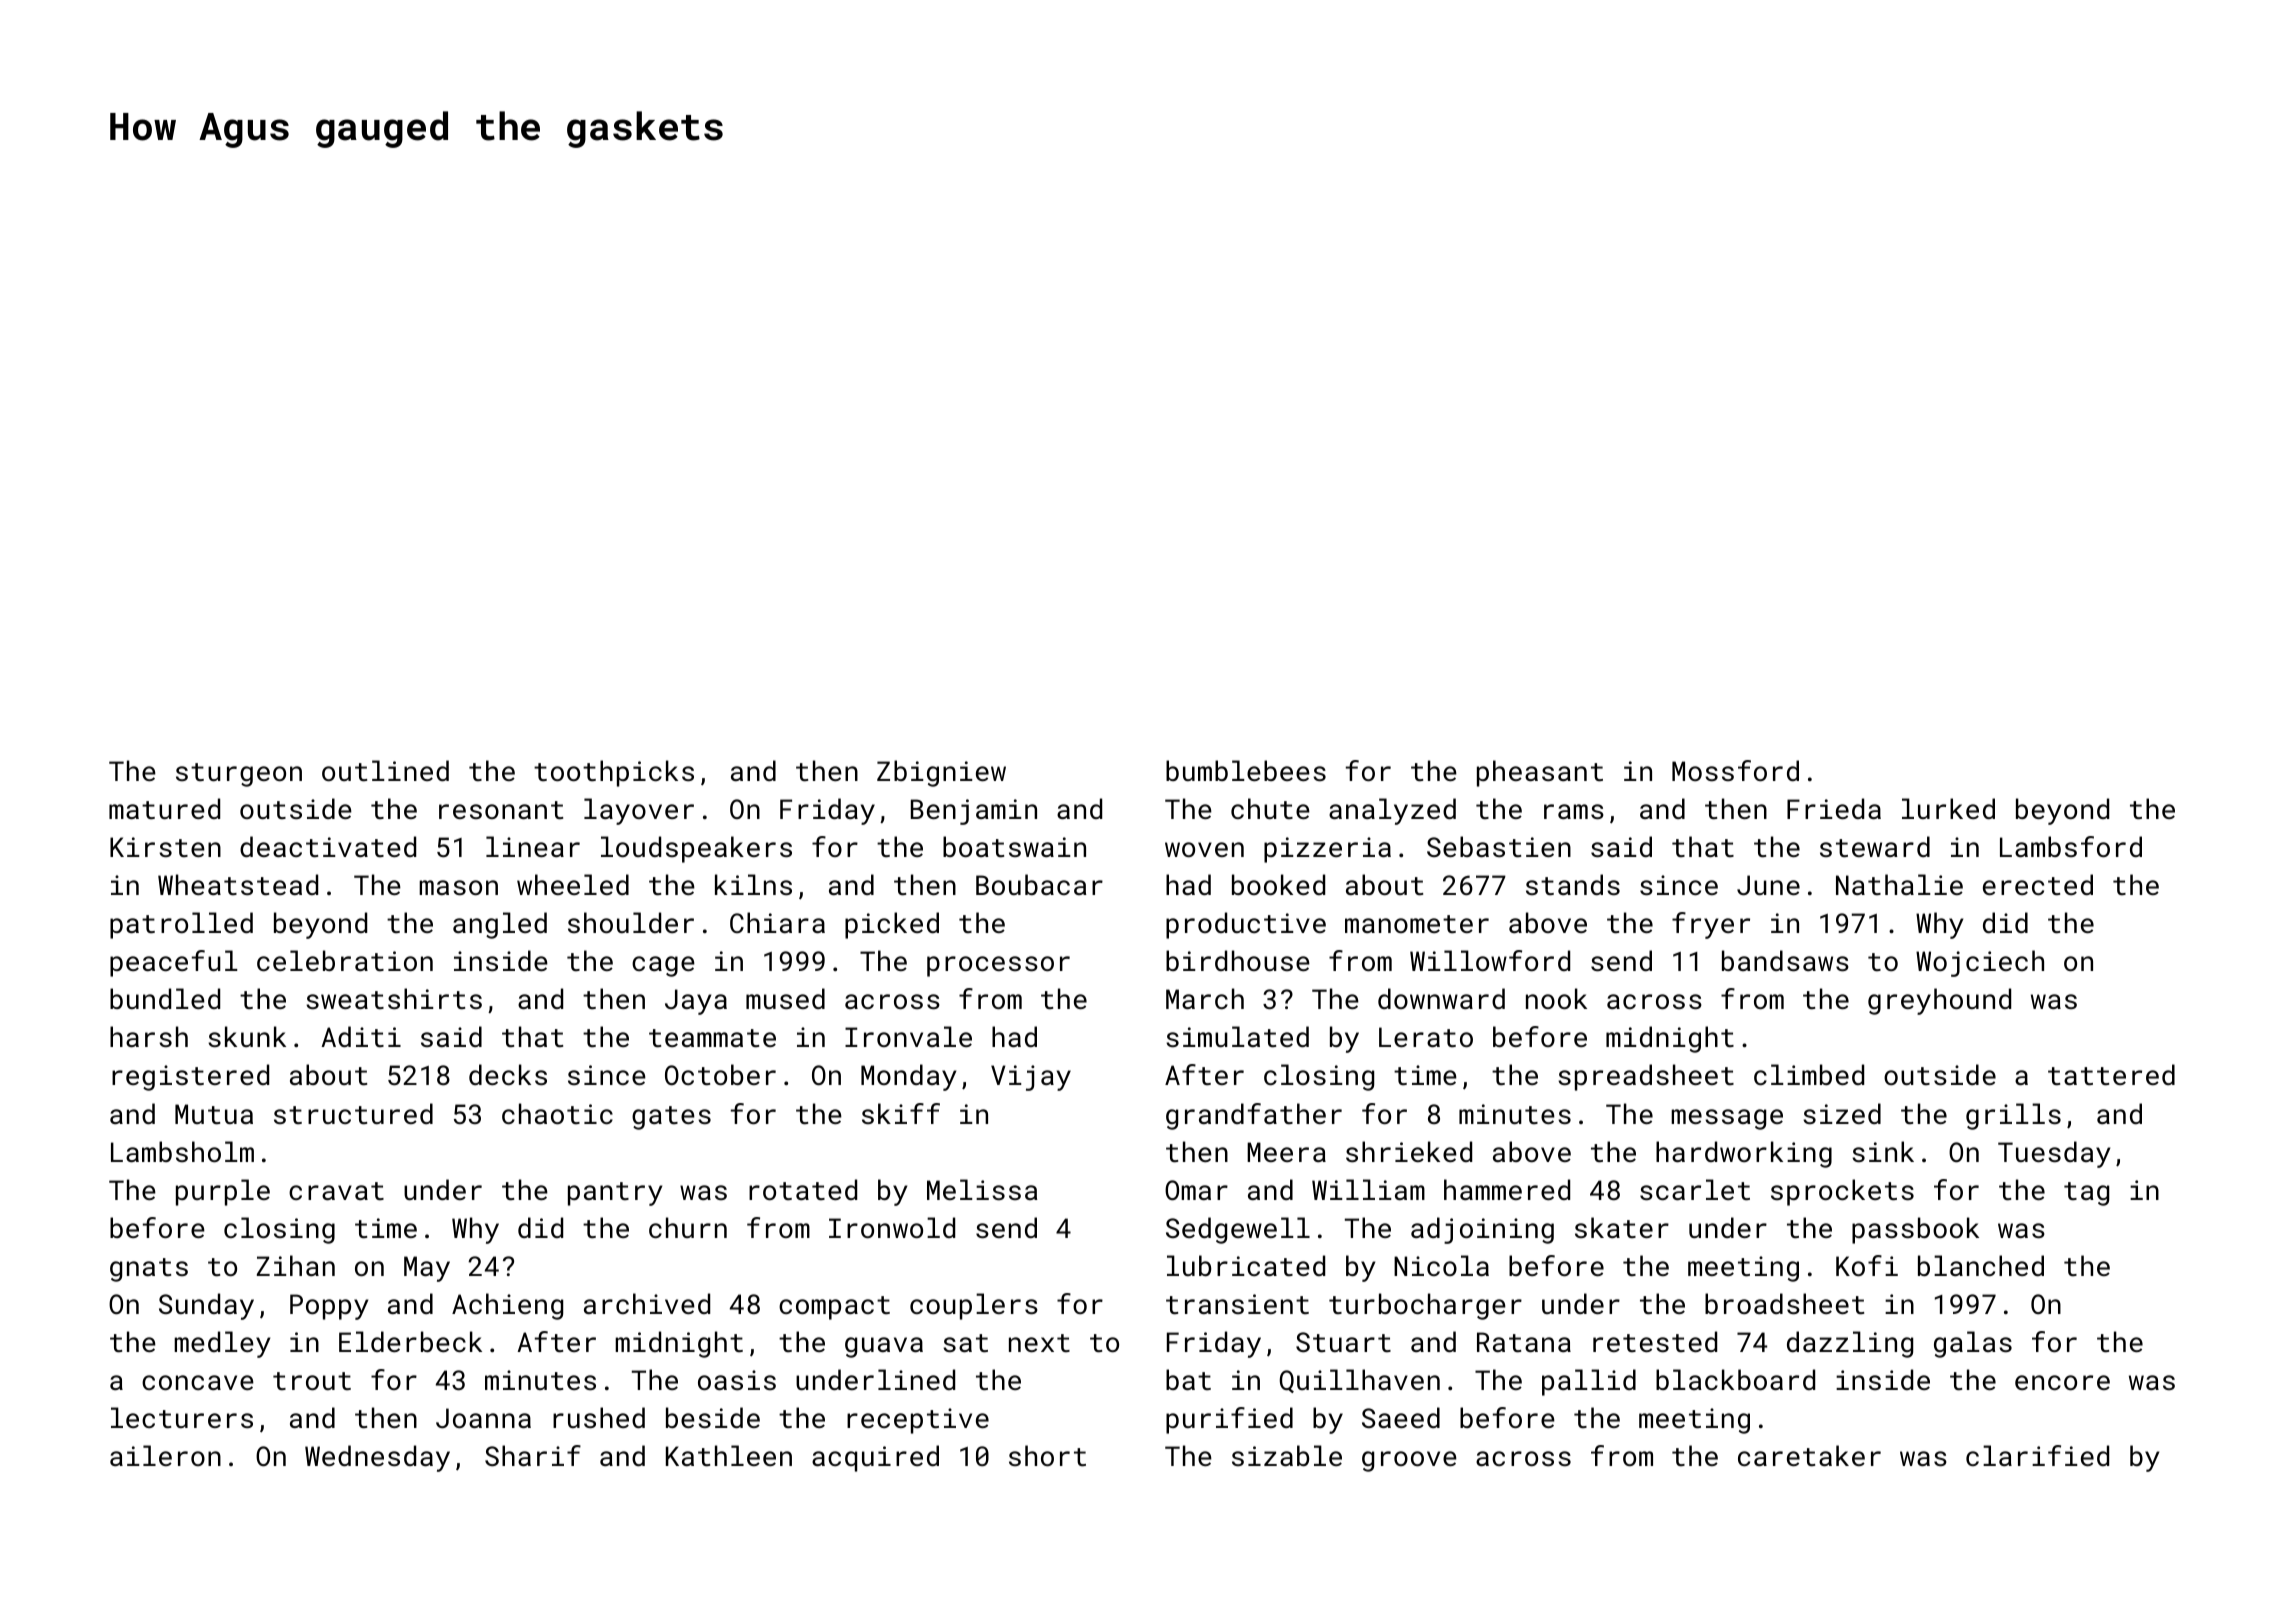 The height and width of the screenshot is (1620, 2292). Describe the element at coordinates (501, 810) in the screenshot. I see `resonant` at that location.
